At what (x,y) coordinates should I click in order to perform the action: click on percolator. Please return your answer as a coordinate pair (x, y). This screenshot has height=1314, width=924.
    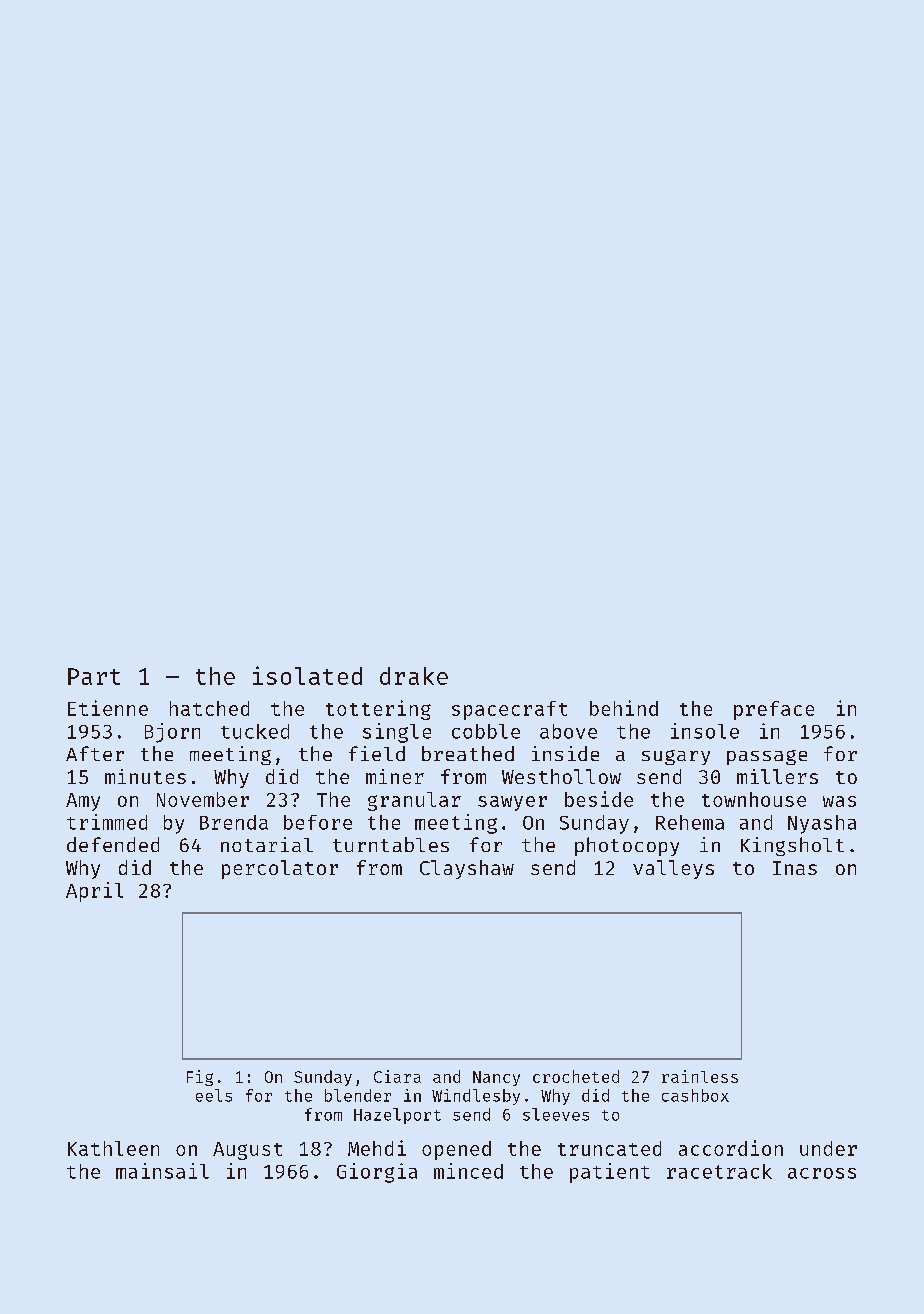
    Looking at the image, I should click on (280, 869).
